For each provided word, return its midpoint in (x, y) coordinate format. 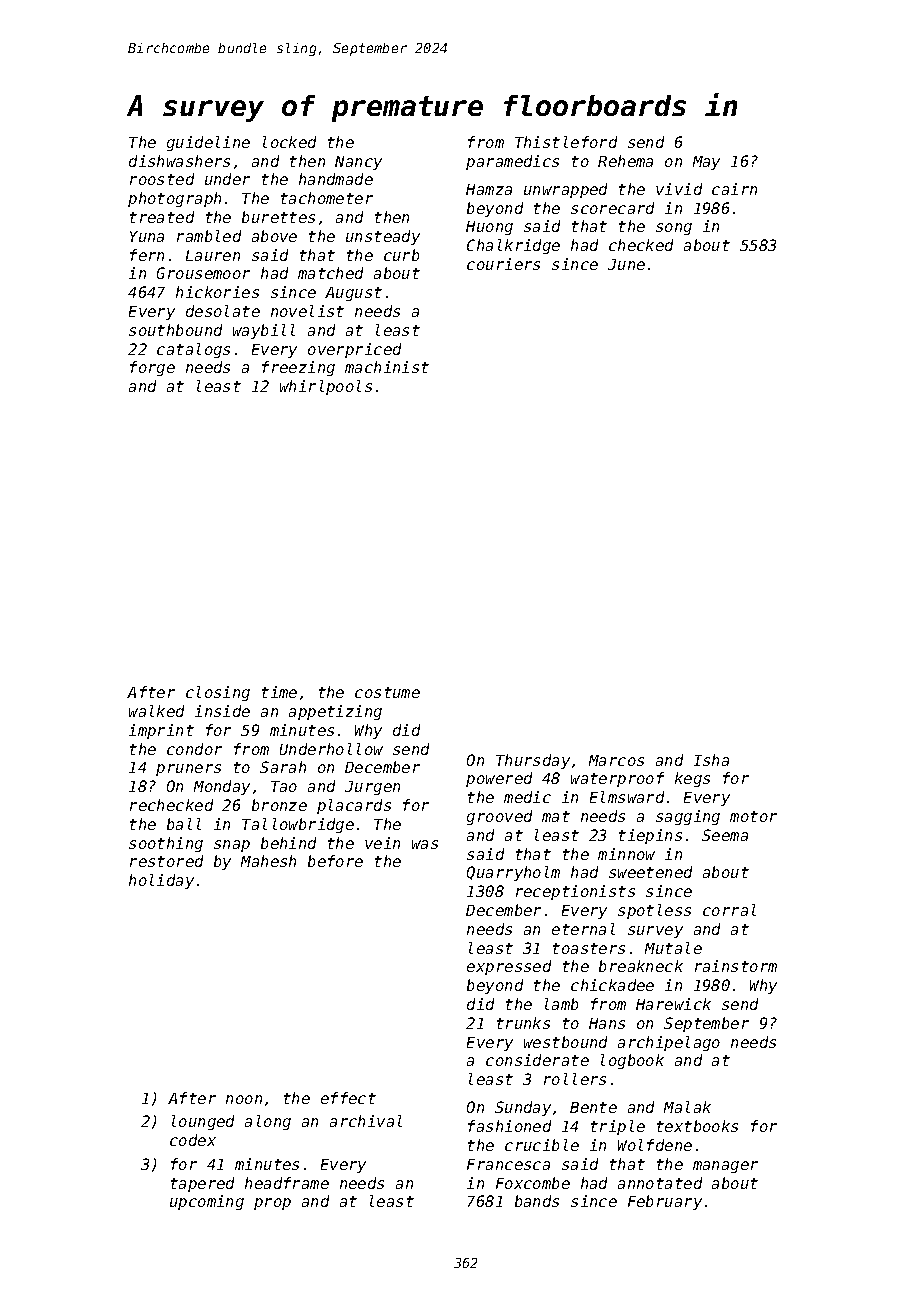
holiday (161, 881)
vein (382, 843)
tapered (202, 1184)
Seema (725, 835)
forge (152, 368)
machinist (387, 367)
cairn (734, 189)
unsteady (383, 237)
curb (401, 255)
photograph (174, 199)
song (674, 229)
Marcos (616, 760)
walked (156, 711)
